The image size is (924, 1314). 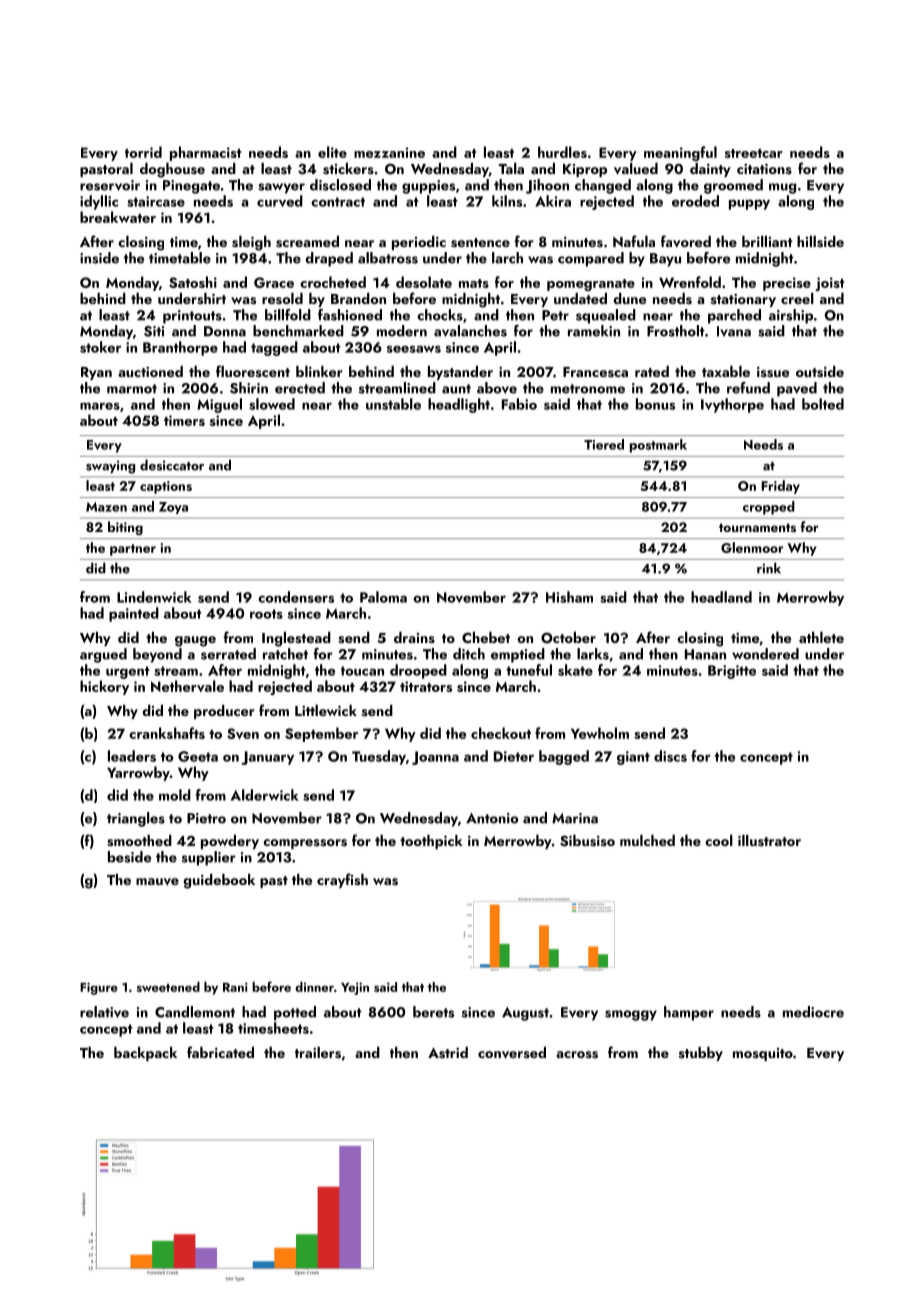 I want to click on dune, so click(x=629, y=298).
